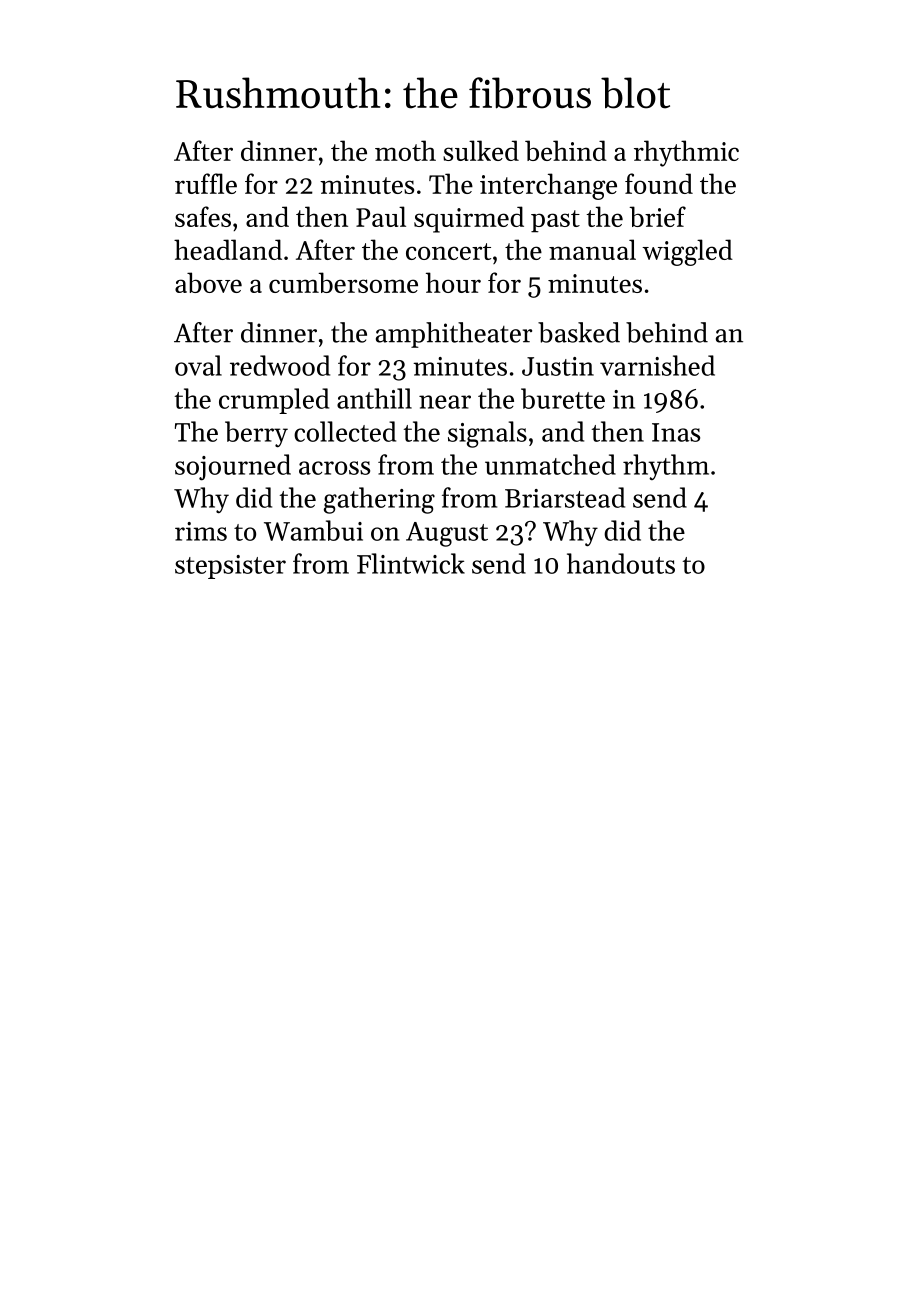 The width and height of the screenshot is (924, 1311). What do you see at coordinates (374, 398) in the screenshot?
I see `anthill` at bounding box center [374, 398].
